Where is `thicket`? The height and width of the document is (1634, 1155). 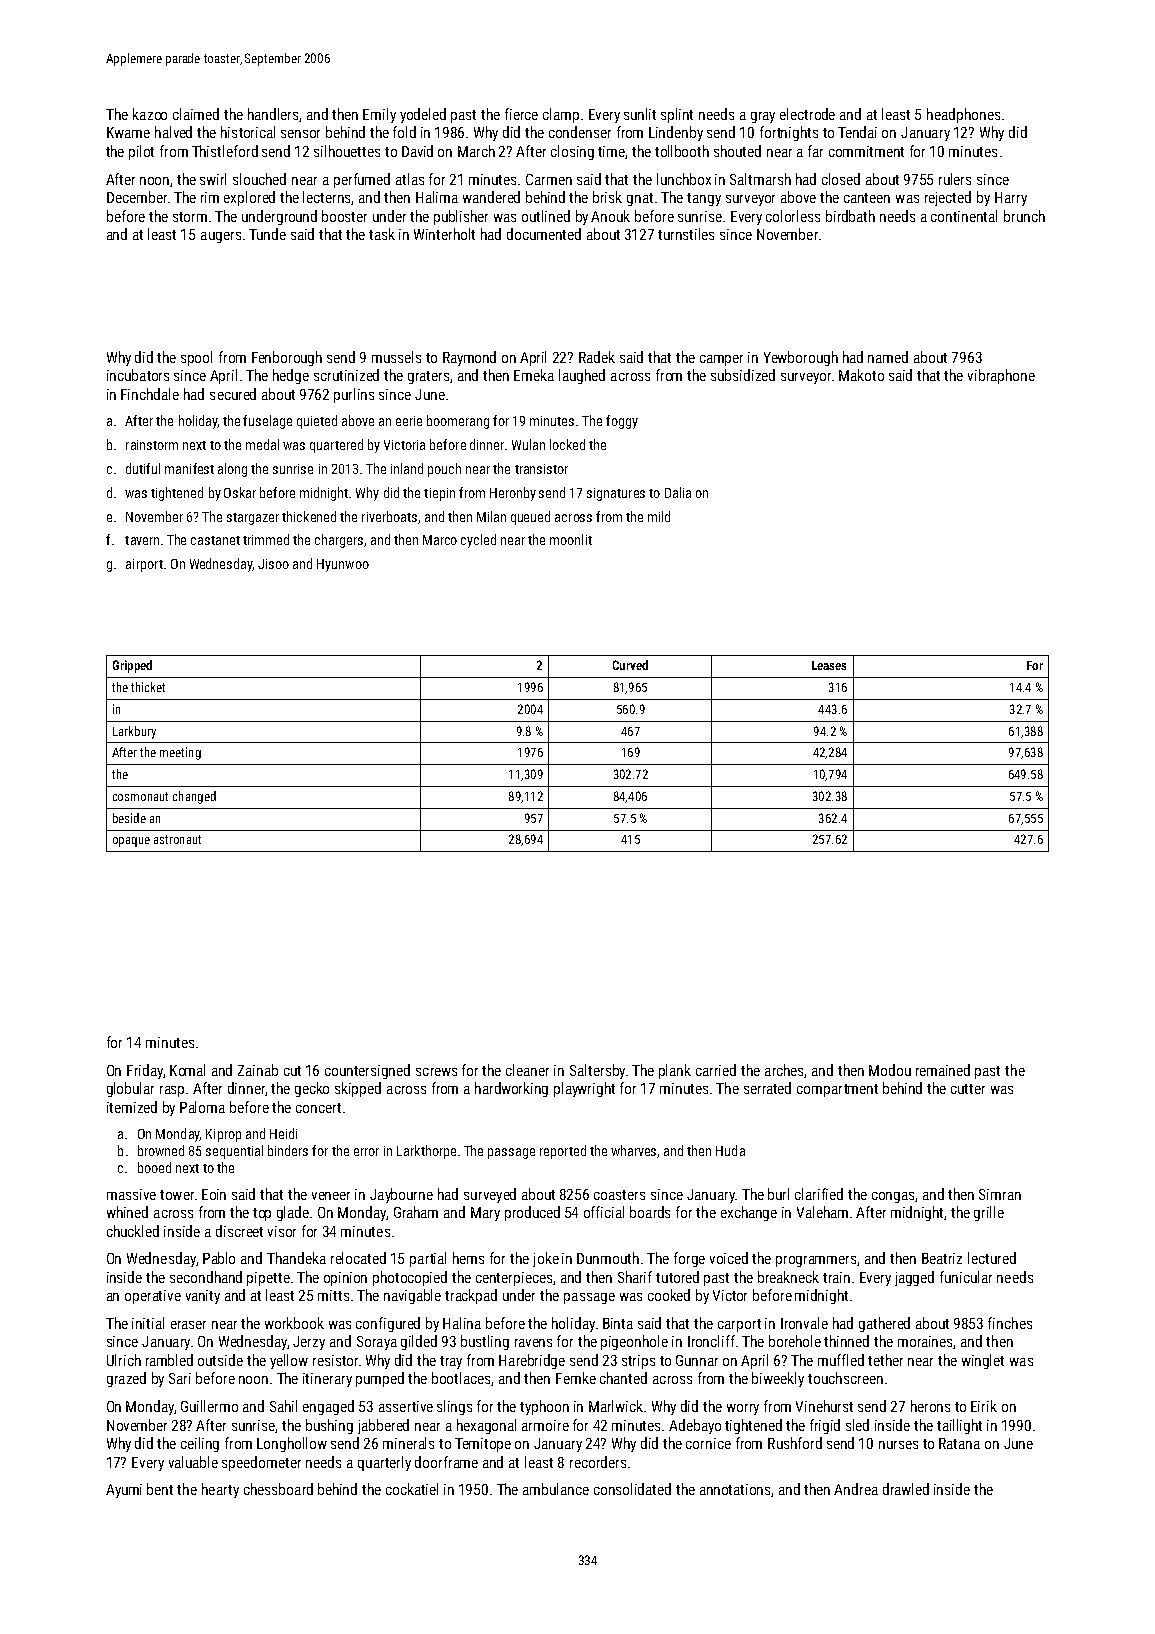
thicket is located at coordinates (148, 687).
